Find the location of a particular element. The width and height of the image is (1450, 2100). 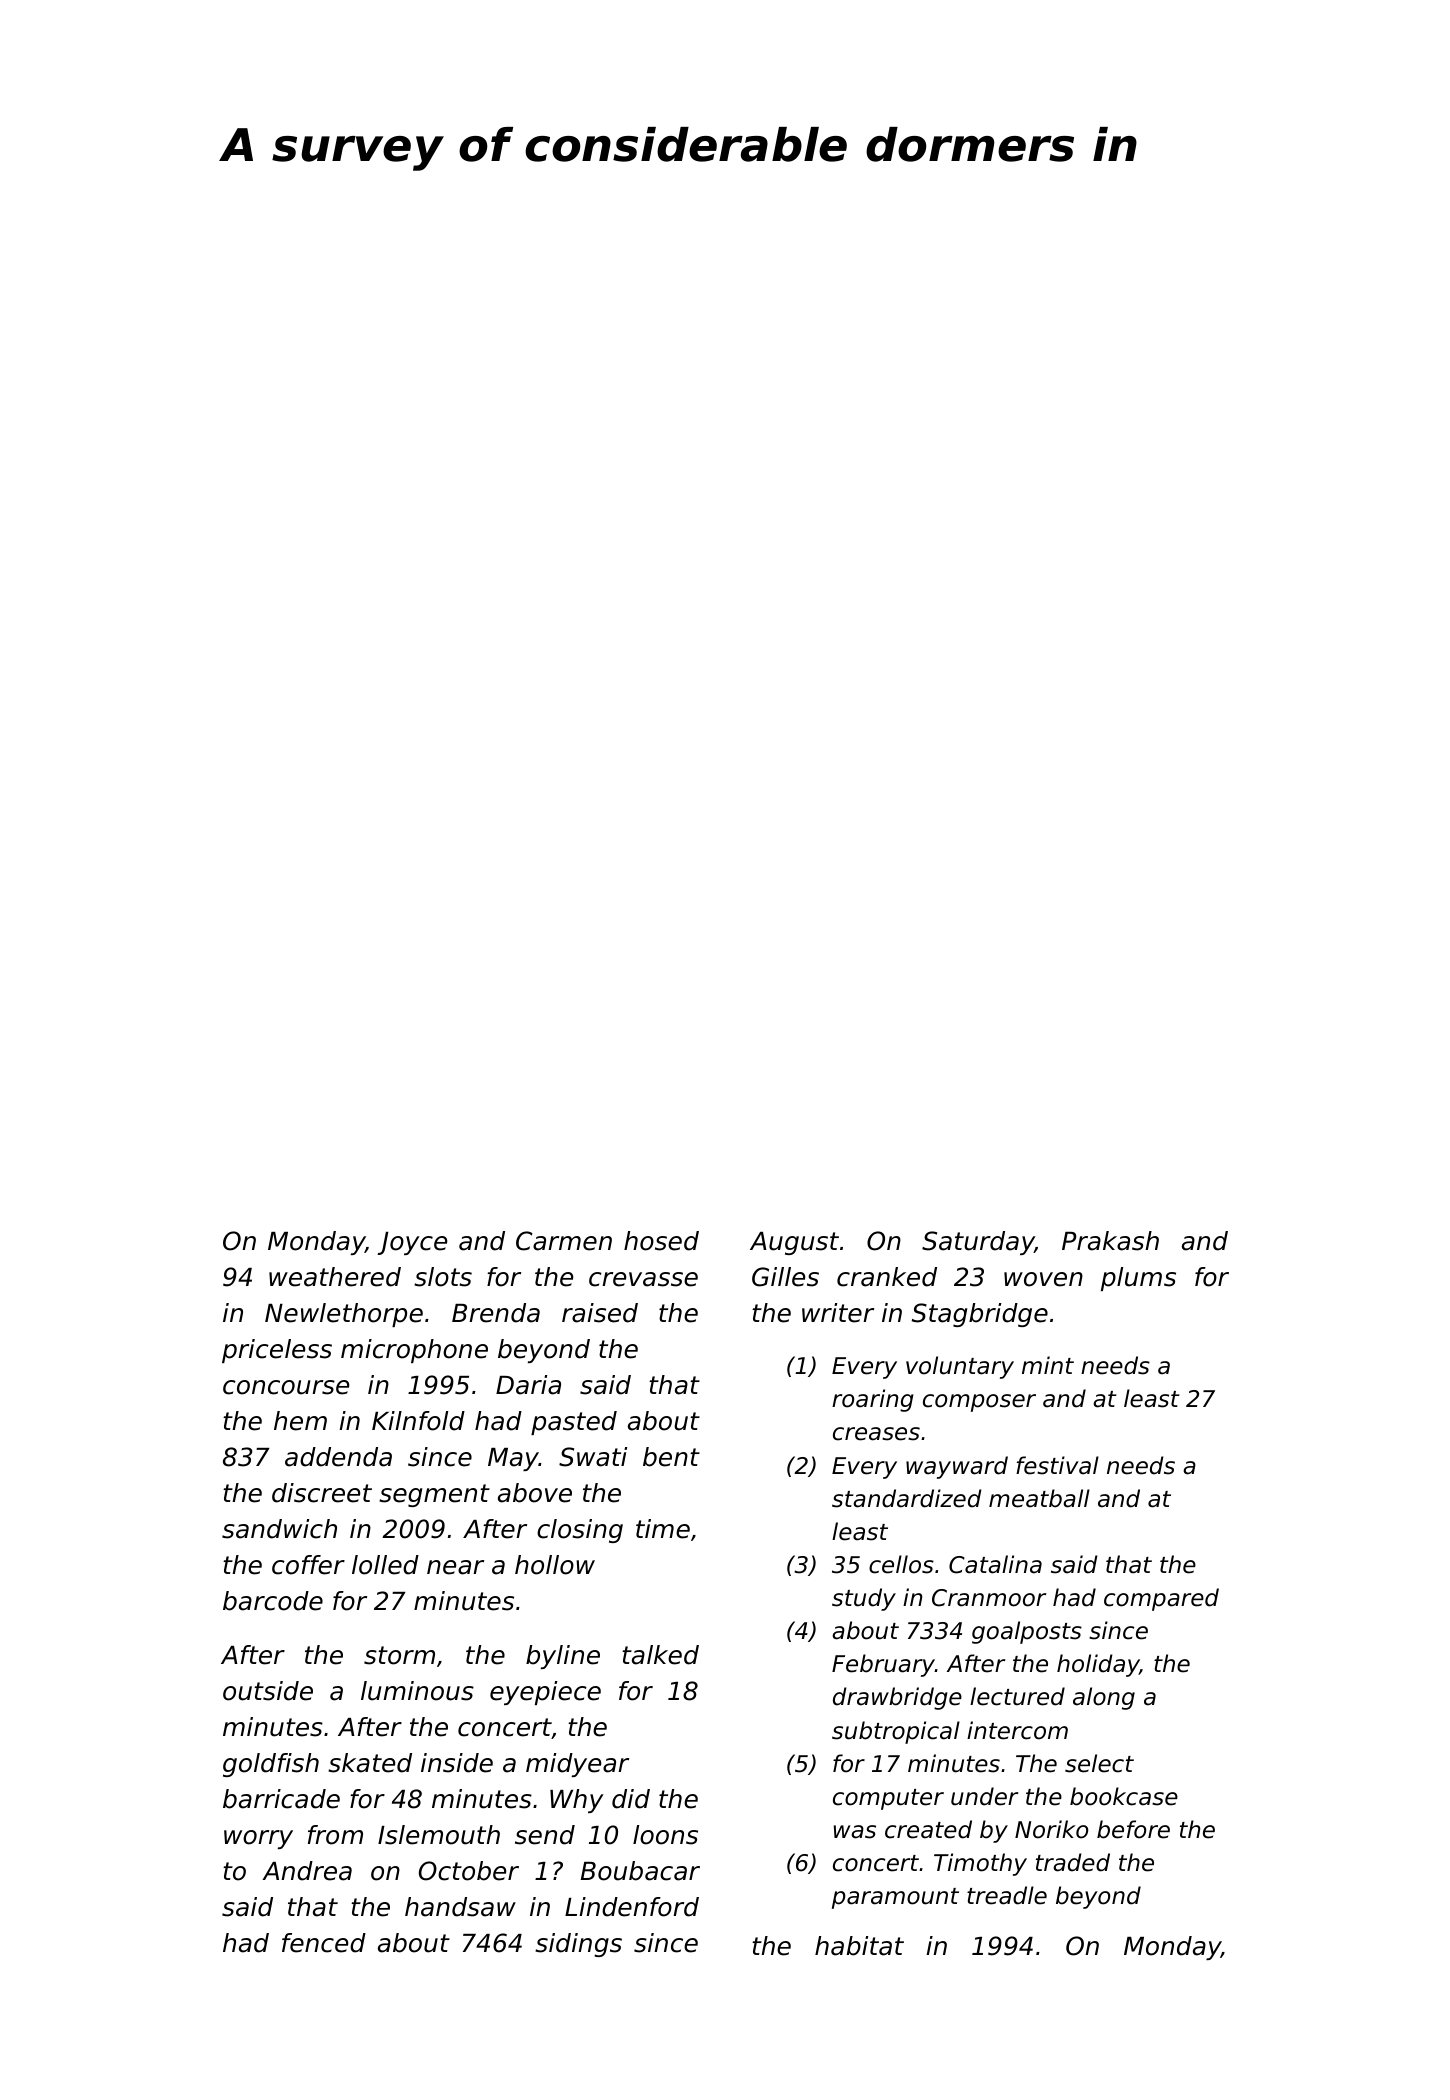

handsaw is located at coordinates (460, 1907).
